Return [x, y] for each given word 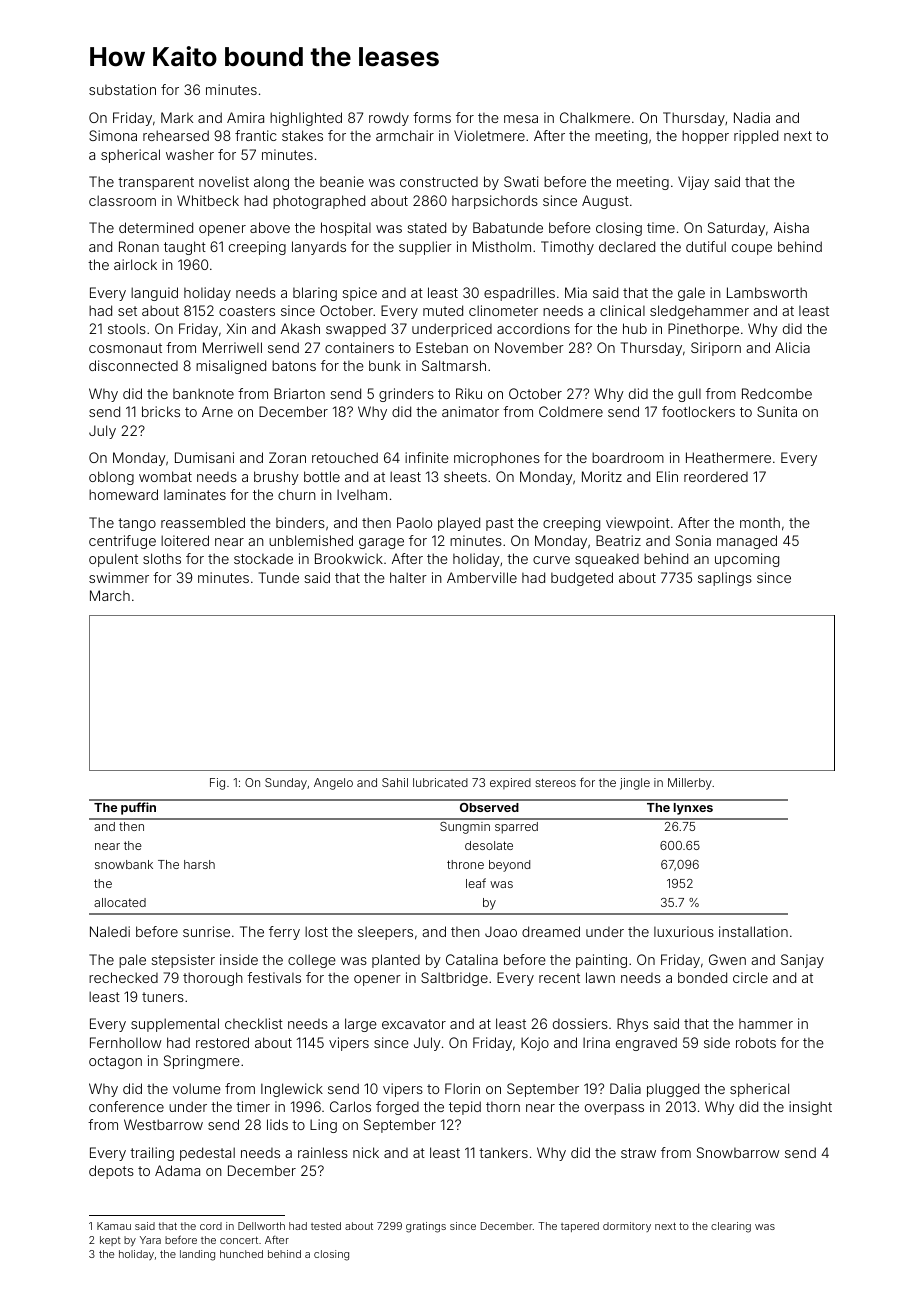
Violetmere [489, 135]
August [605, 202]
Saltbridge [454, 979]
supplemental [175, 1025]
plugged [673, 1090]
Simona [113, 135]
